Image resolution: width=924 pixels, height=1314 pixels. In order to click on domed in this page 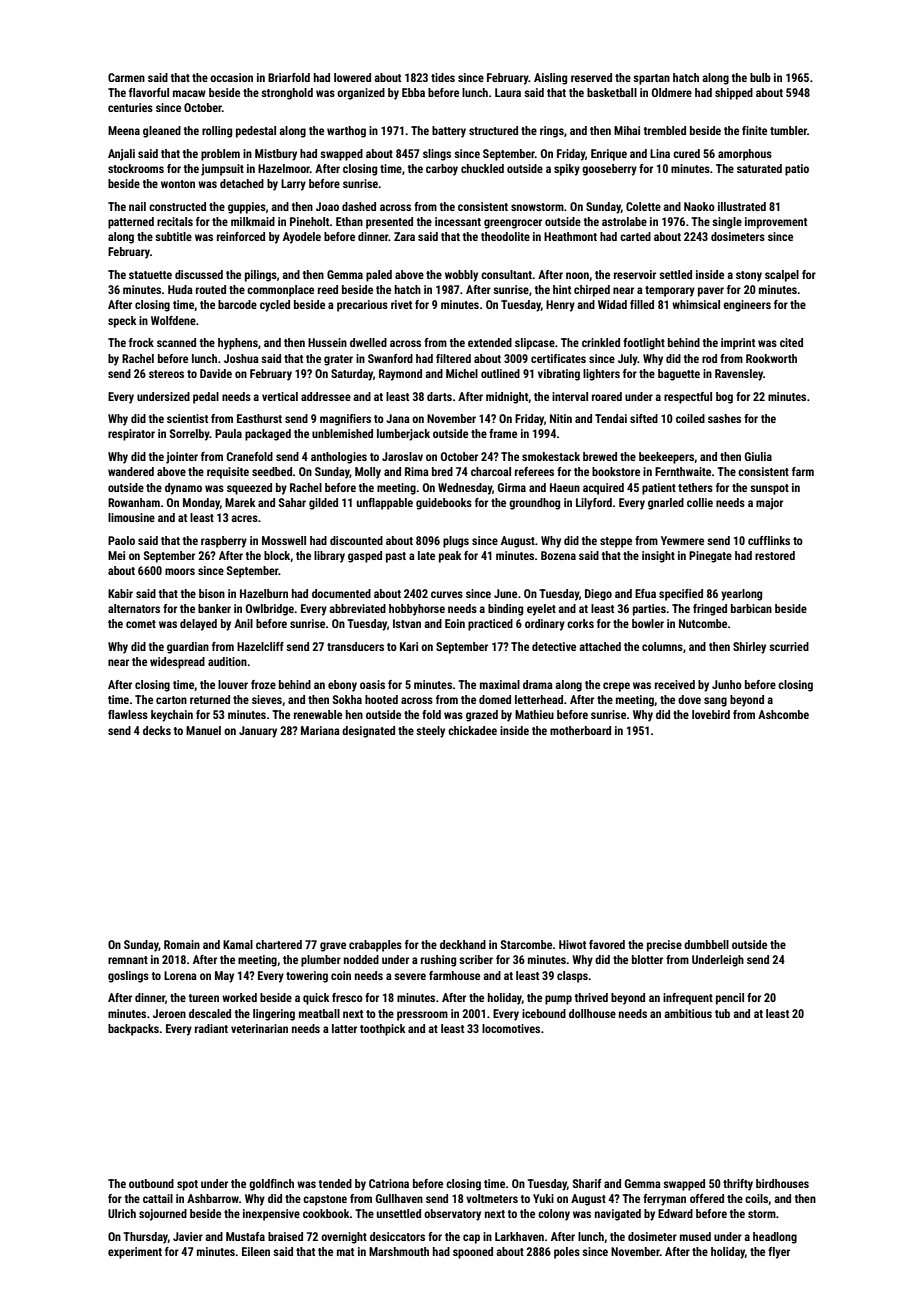, I will do `click(495, 699)`.
